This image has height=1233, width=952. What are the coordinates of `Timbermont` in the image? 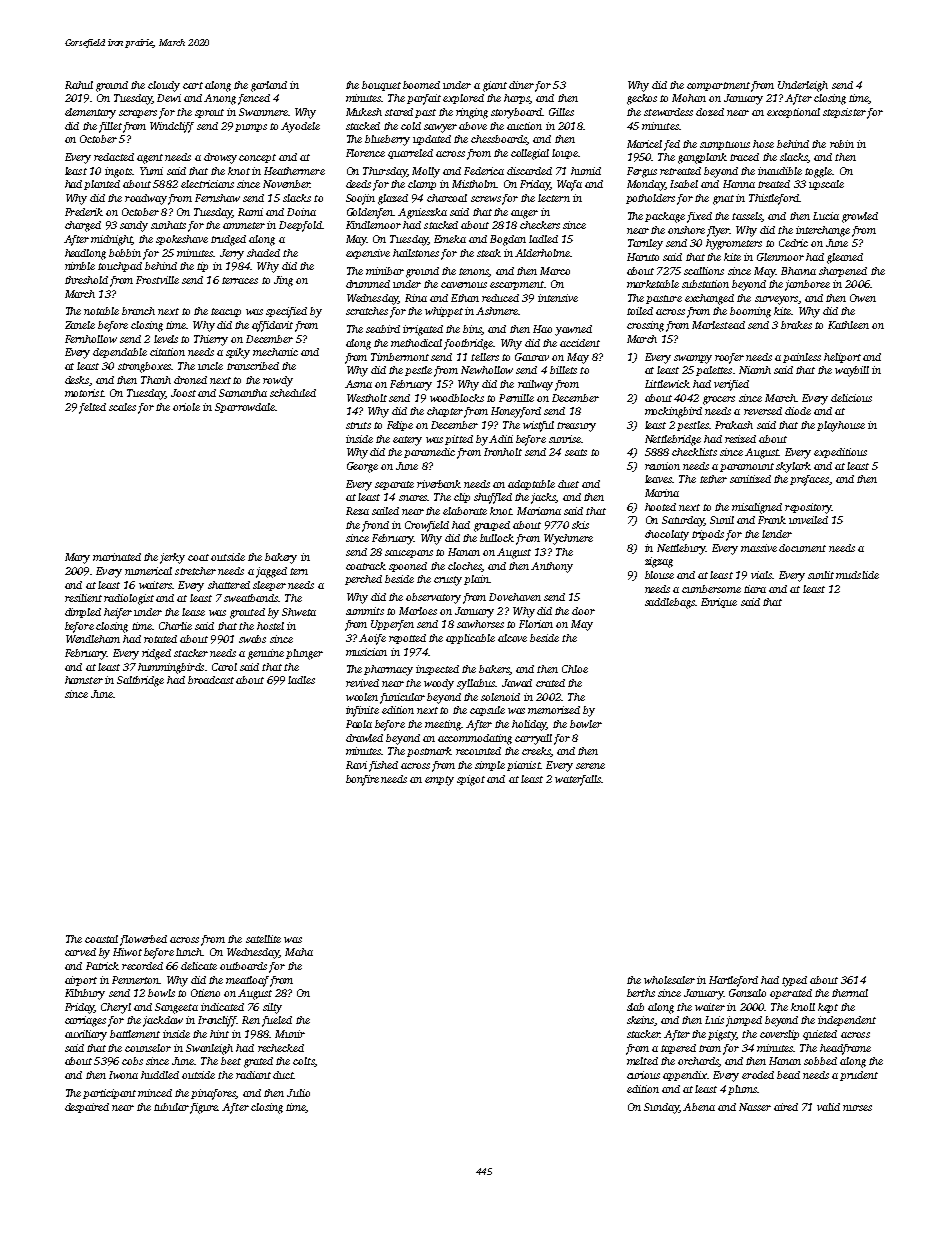 It's located at (400, 357).
